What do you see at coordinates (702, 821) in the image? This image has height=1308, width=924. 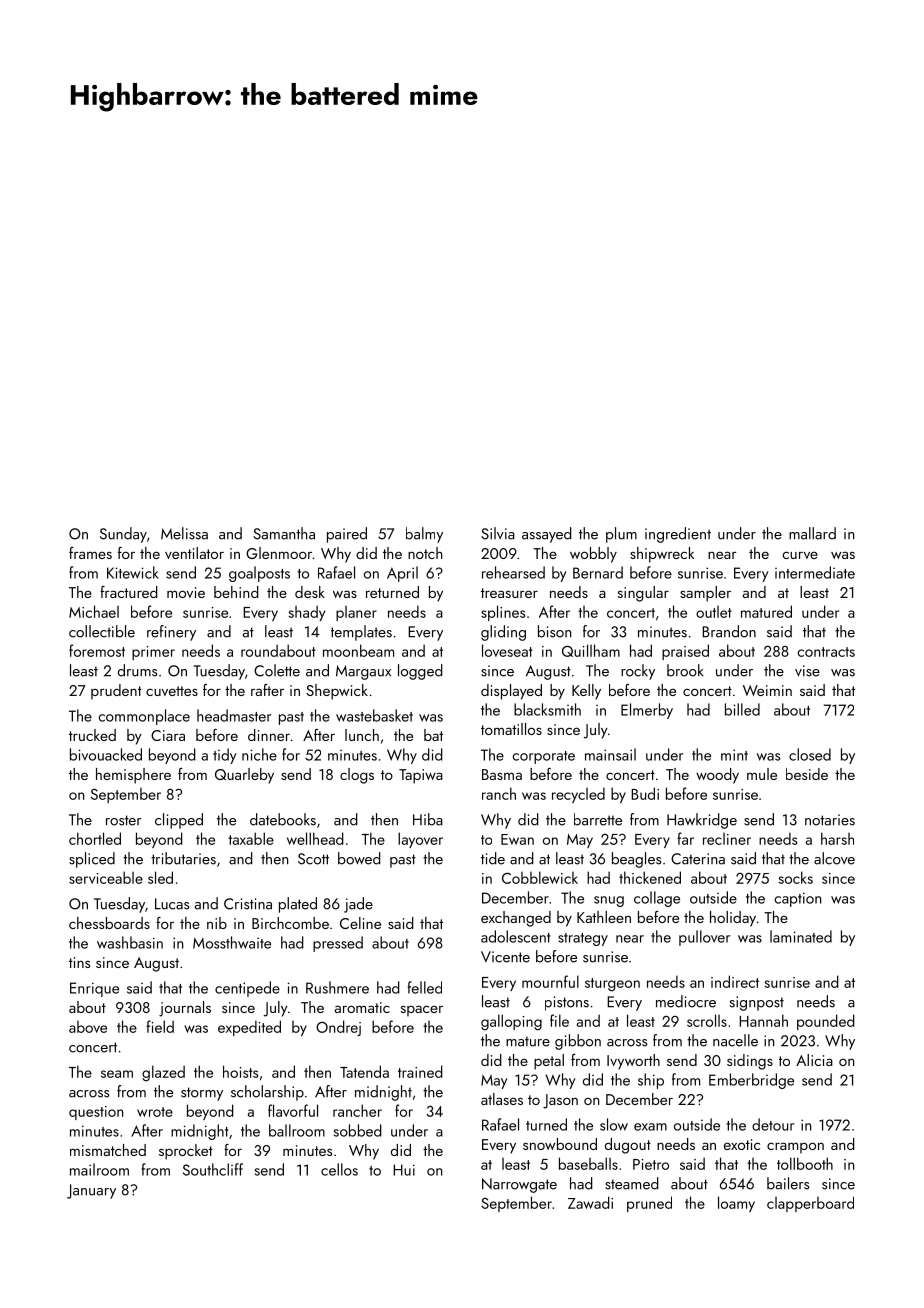 I see `Hawkridge` at bounding box center [702, 821].
